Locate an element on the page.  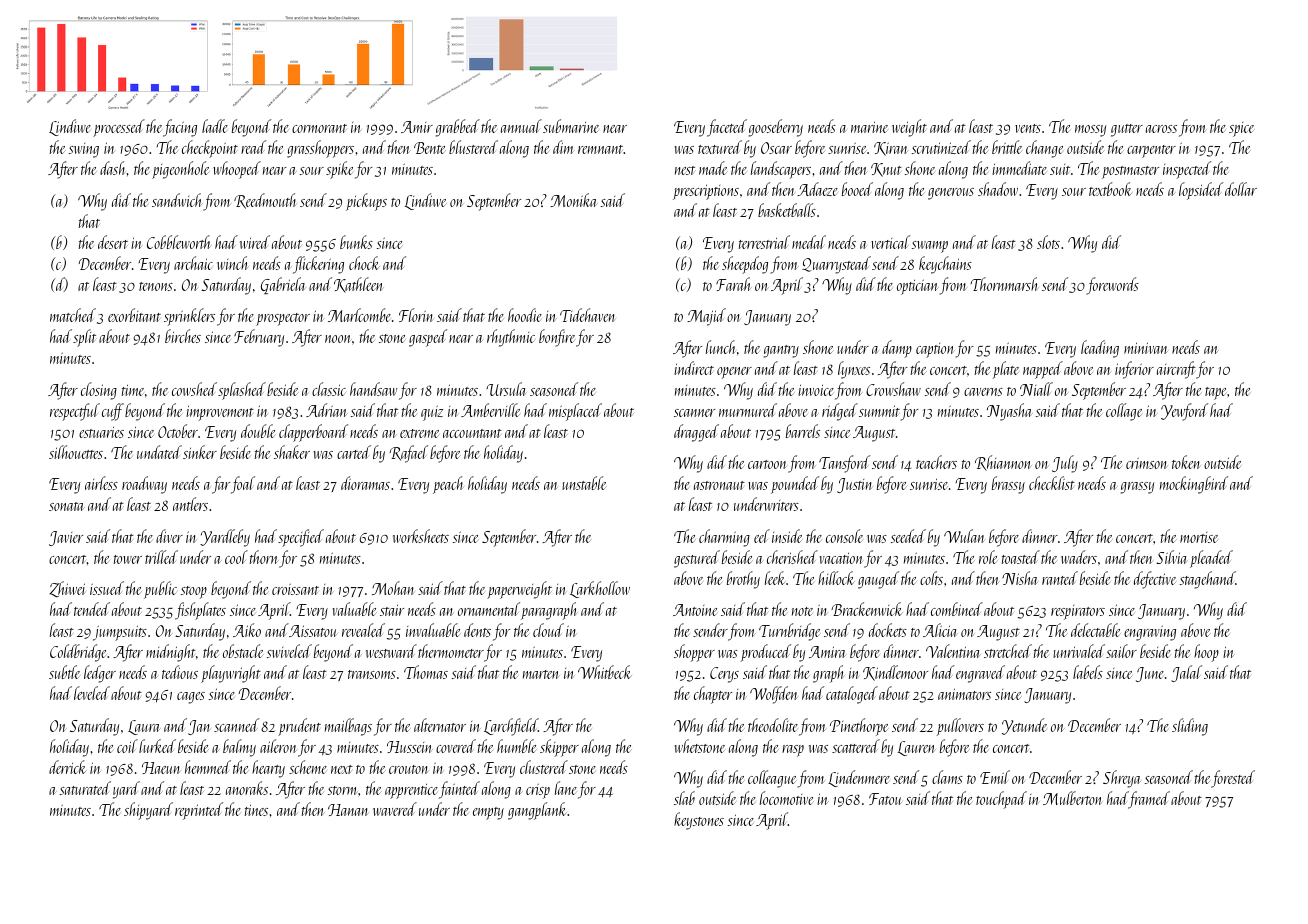
scheme is located at coordinates (308, 767).
